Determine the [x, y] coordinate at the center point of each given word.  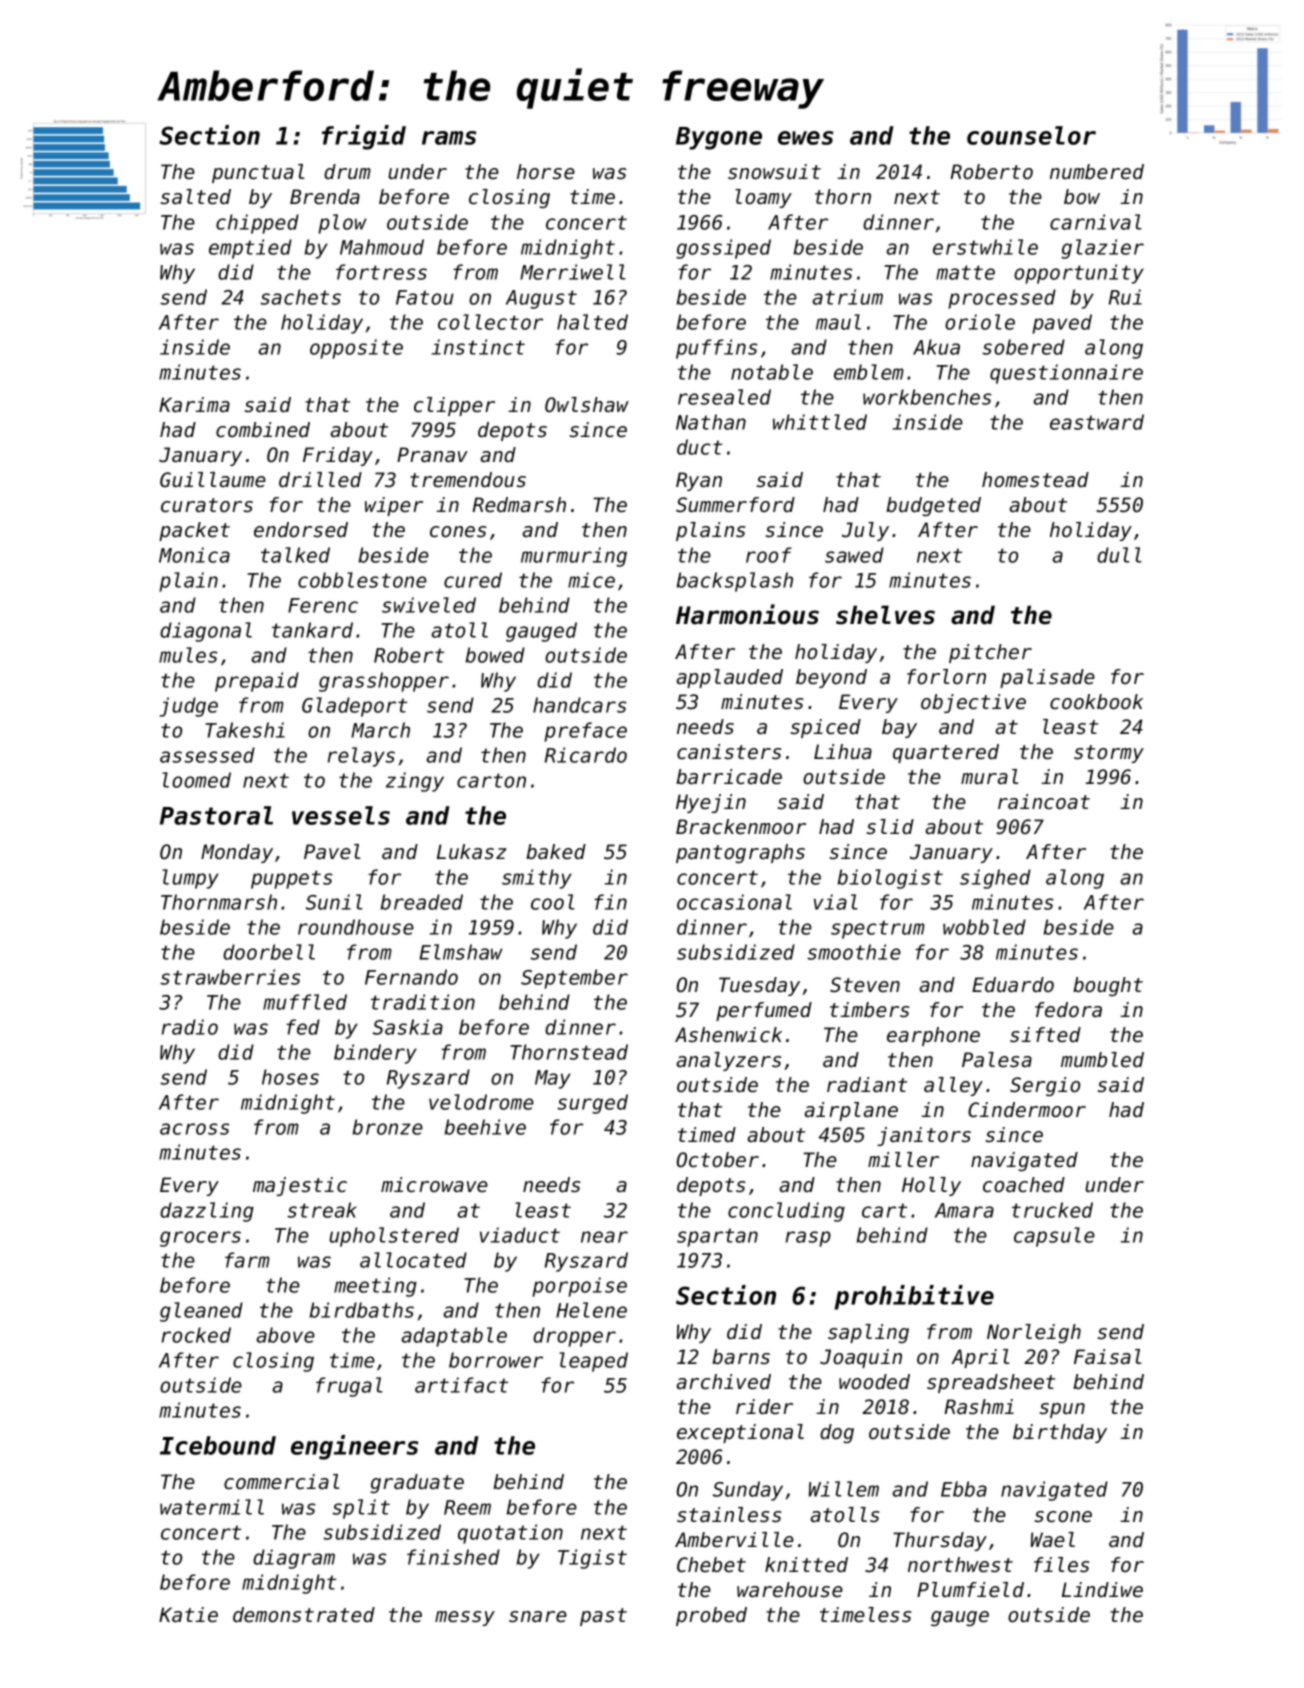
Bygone [719, 138]
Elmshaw [461, 952]
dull [1119, 555]
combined [263, 430]
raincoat [1044, 801]
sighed [995, 879]
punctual [258, 173]
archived [723, 1382]
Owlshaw [587, 405]
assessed [207, 755]
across [195, 1129]
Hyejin [711, 803]
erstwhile [985, 247]
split [361, 1509]
